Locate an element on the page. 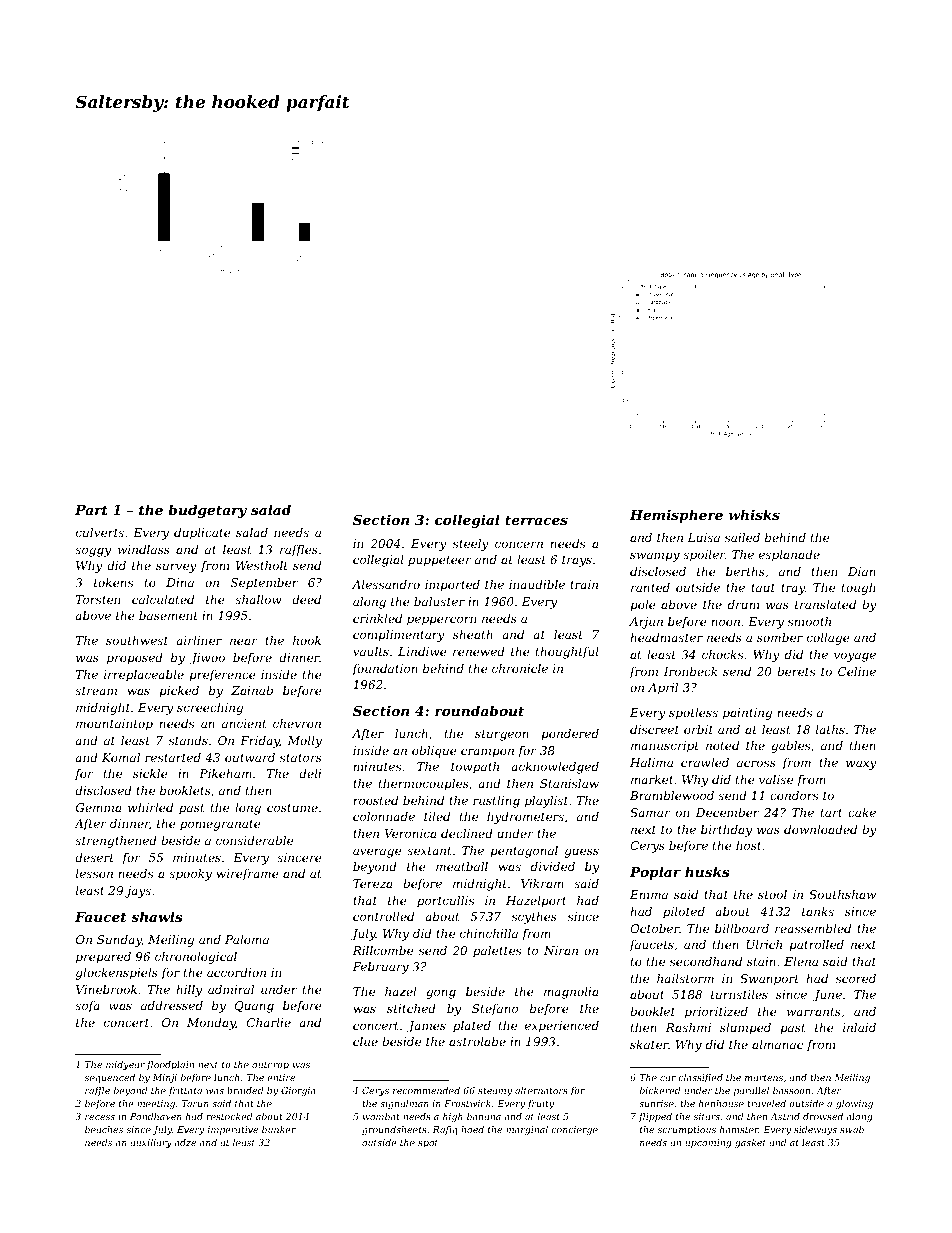 The width and height of the document is (952, 1233). waxy is located at coordinates (861, 765).
